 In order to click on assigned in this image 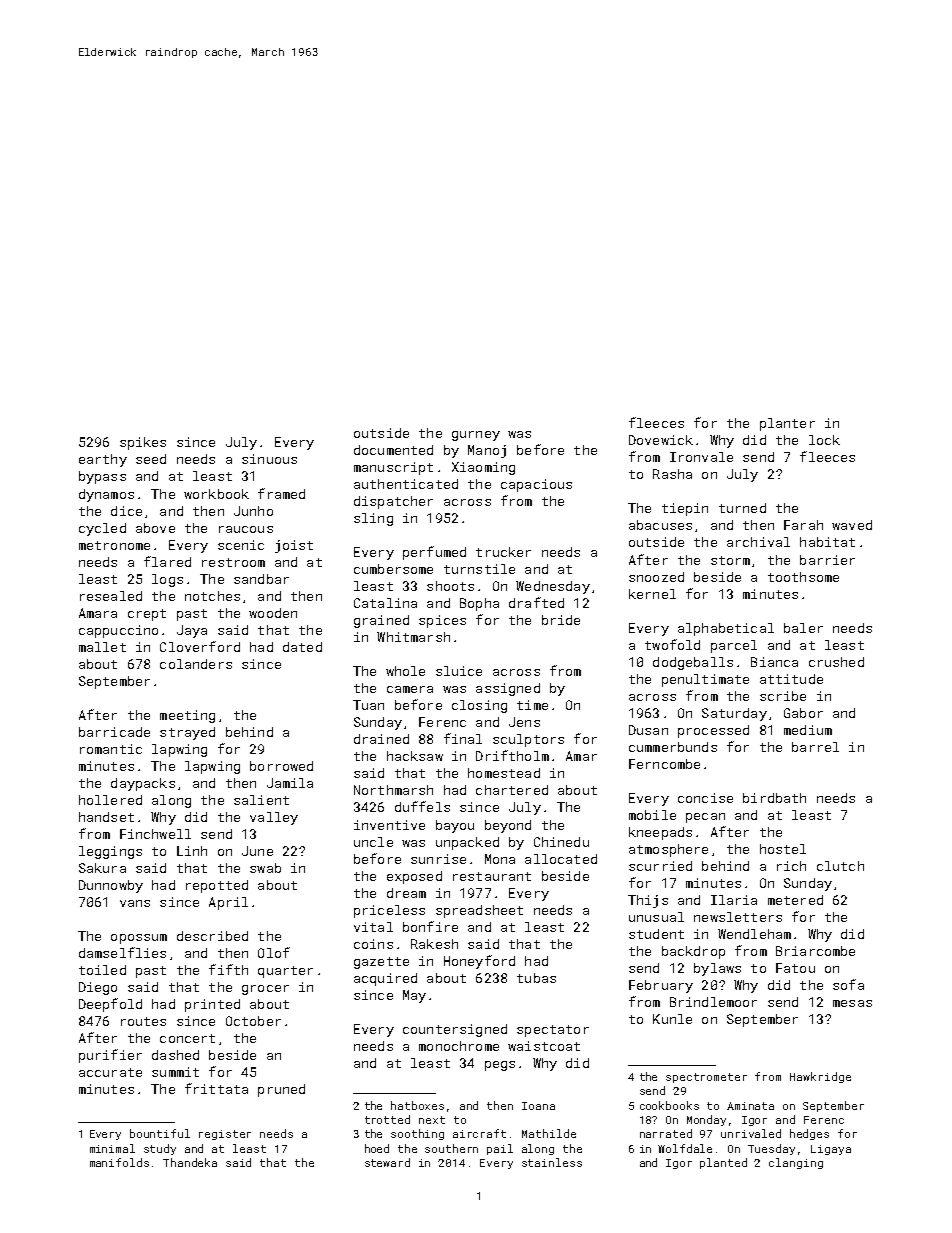, I will do `click(508, 689)`.
